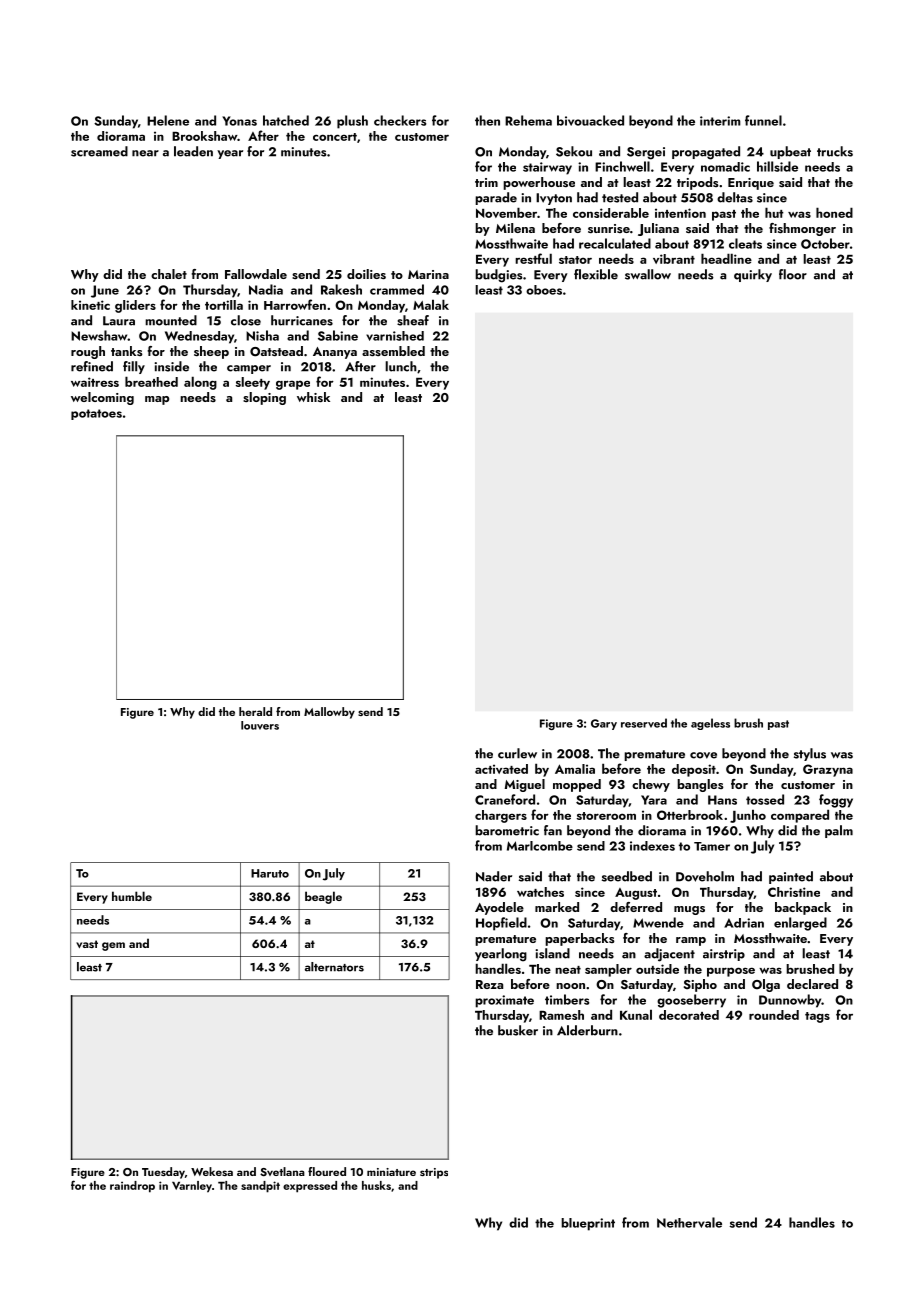 The width and height of the screenshot is (924, 1308). I want to click on potatoes, so click(96, 414).
